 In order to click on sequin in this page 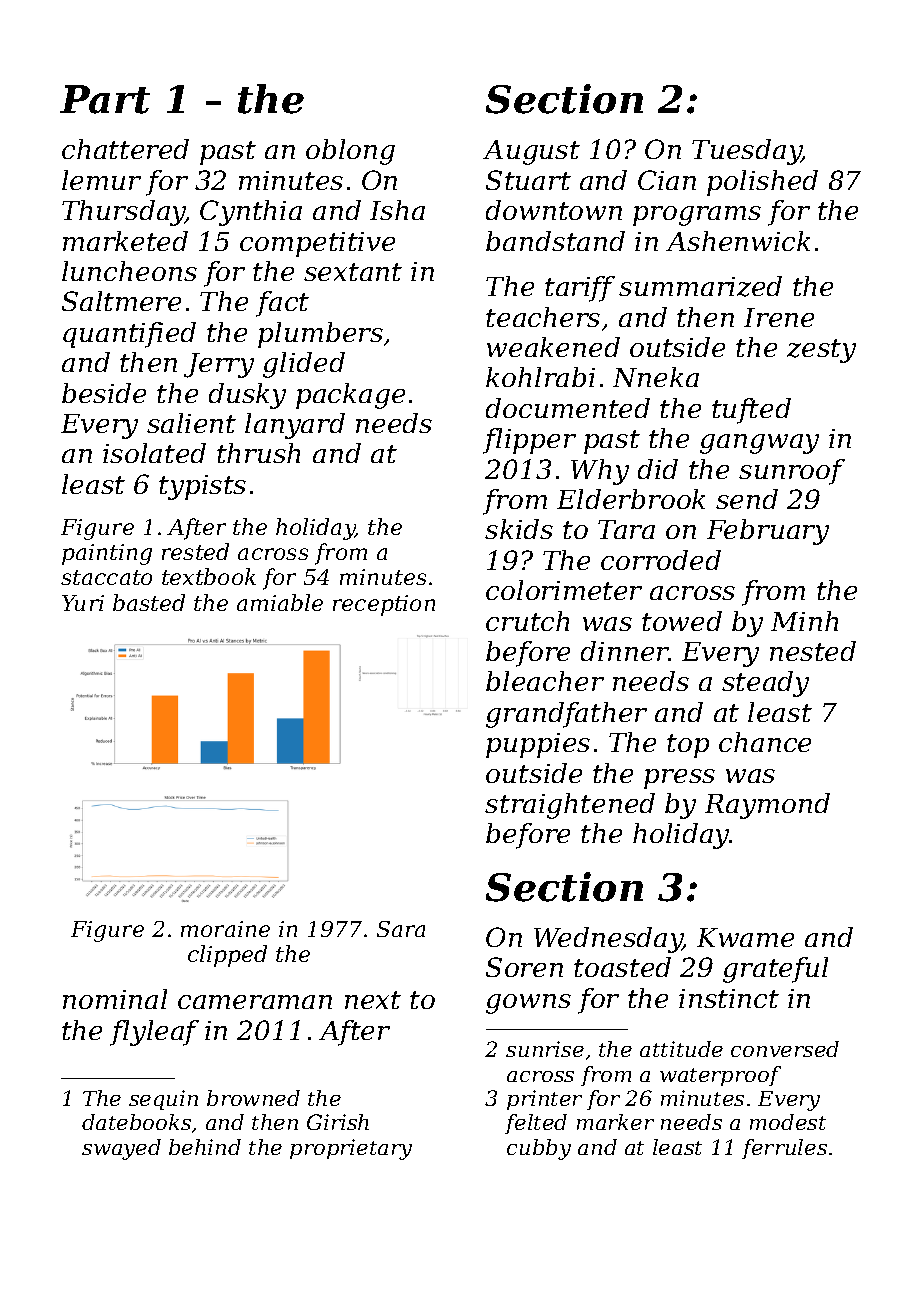, I will do `click(163, 1100)`.
